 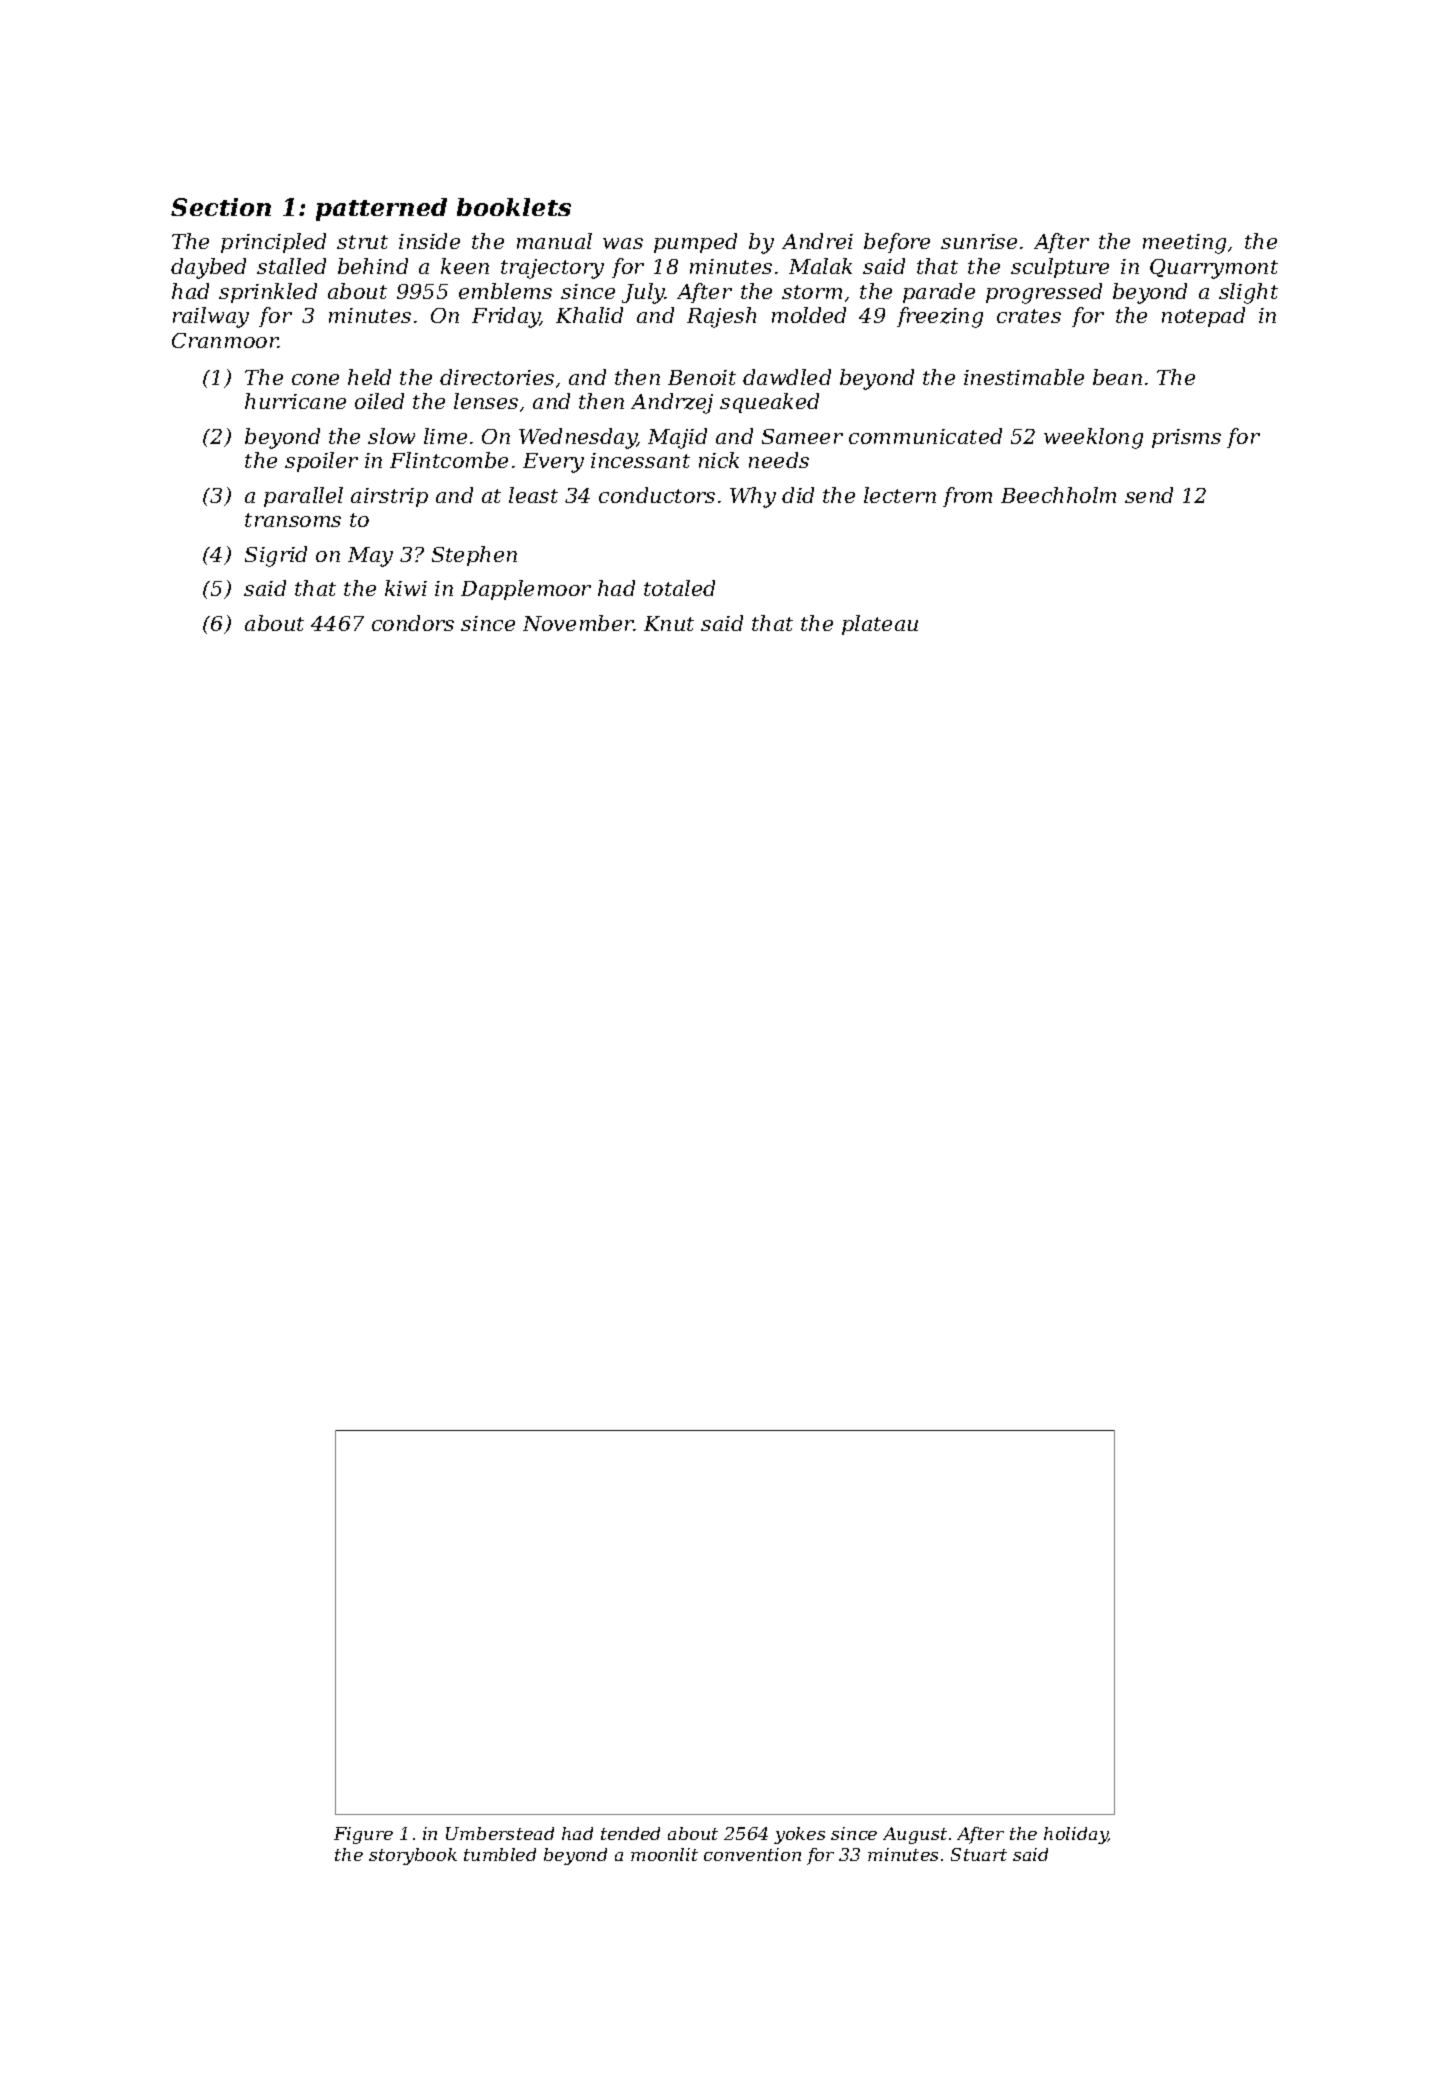 What do you see at coordinates (413, 1856) in the page?
I see `storybook` at bounding box center [413, 1856].
